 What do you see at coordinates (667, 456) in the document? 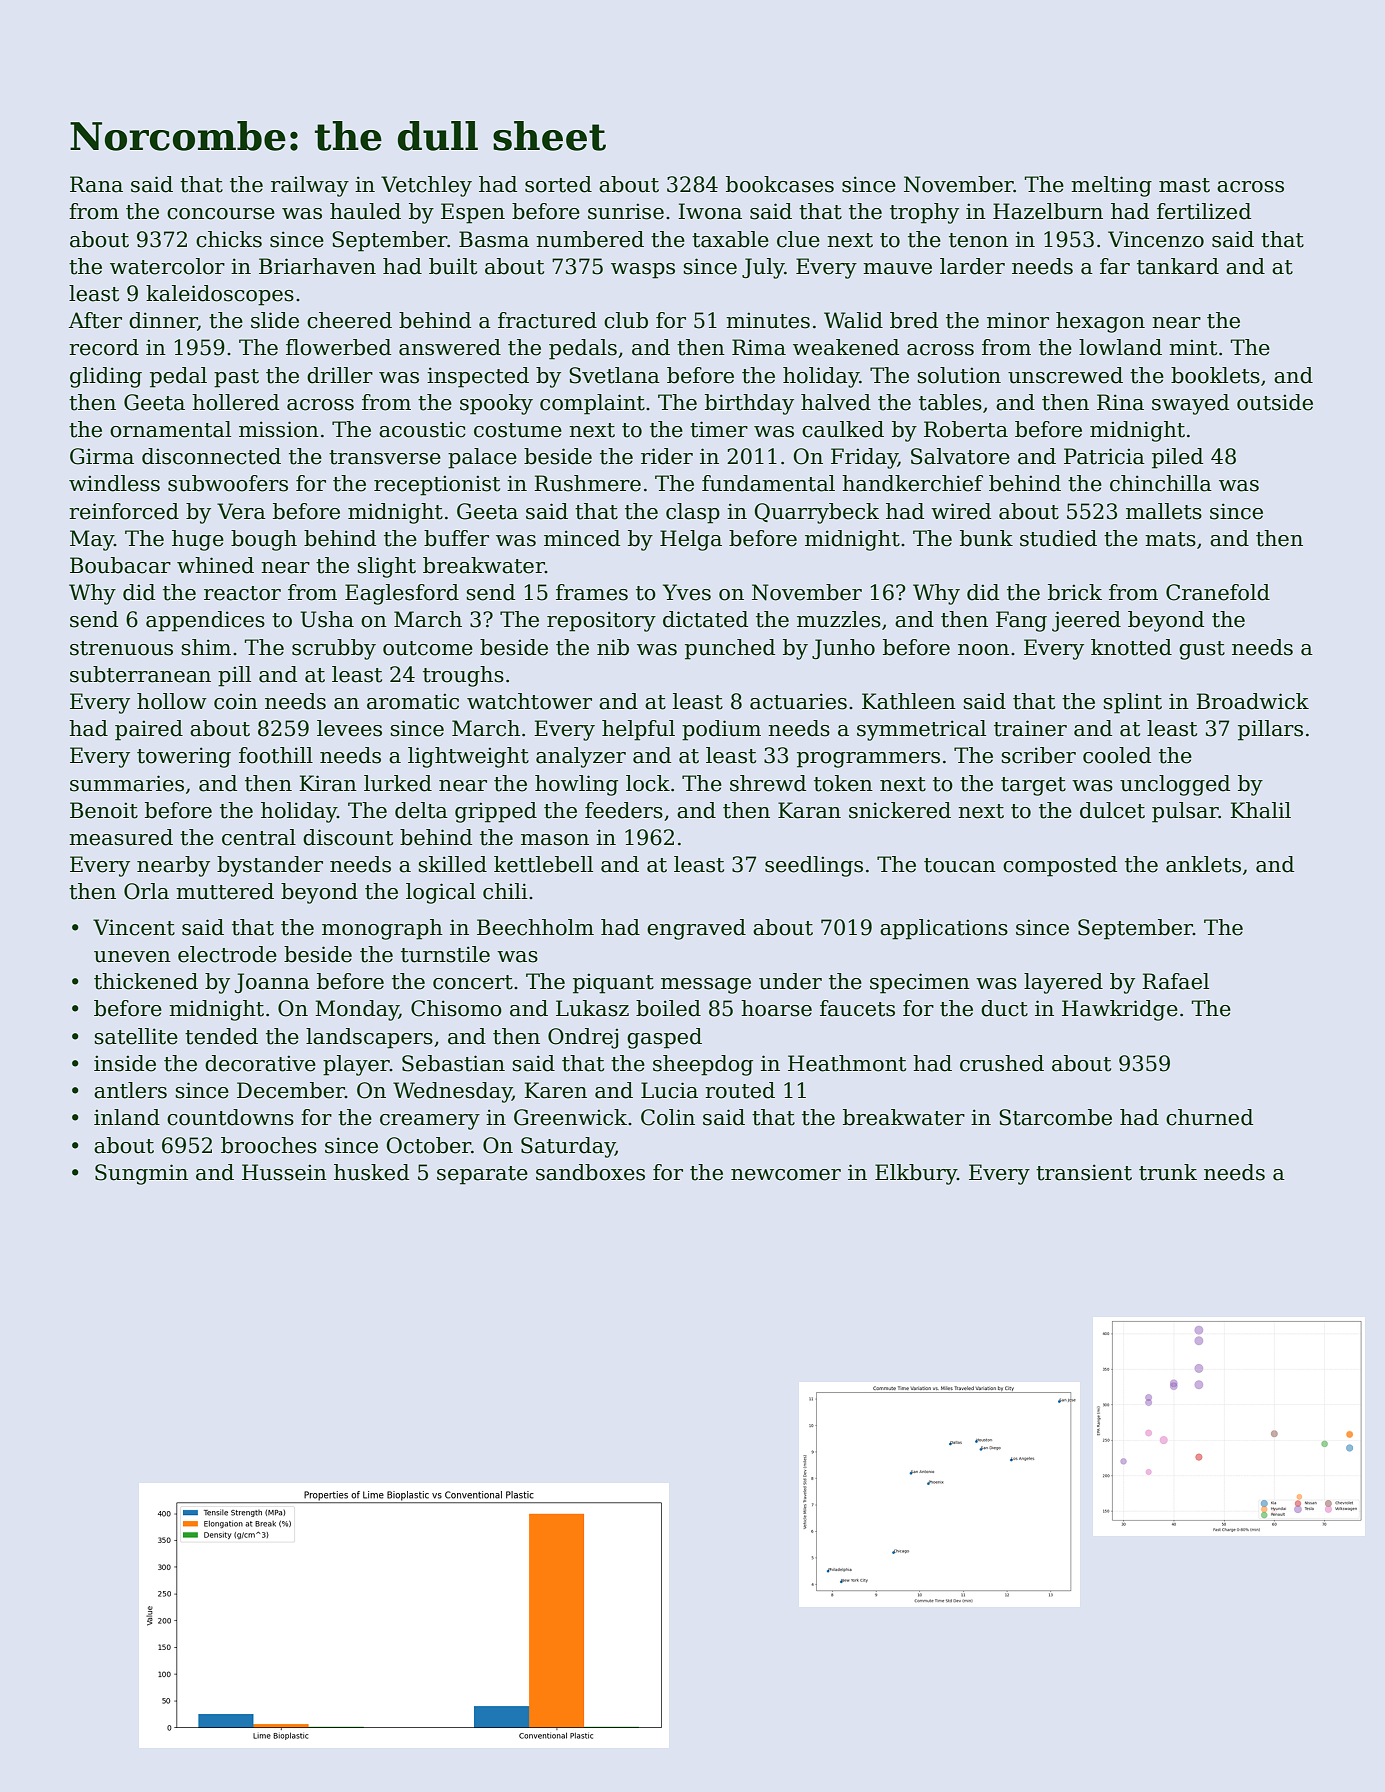
I see `rider` at bounding box center [667, 456].
